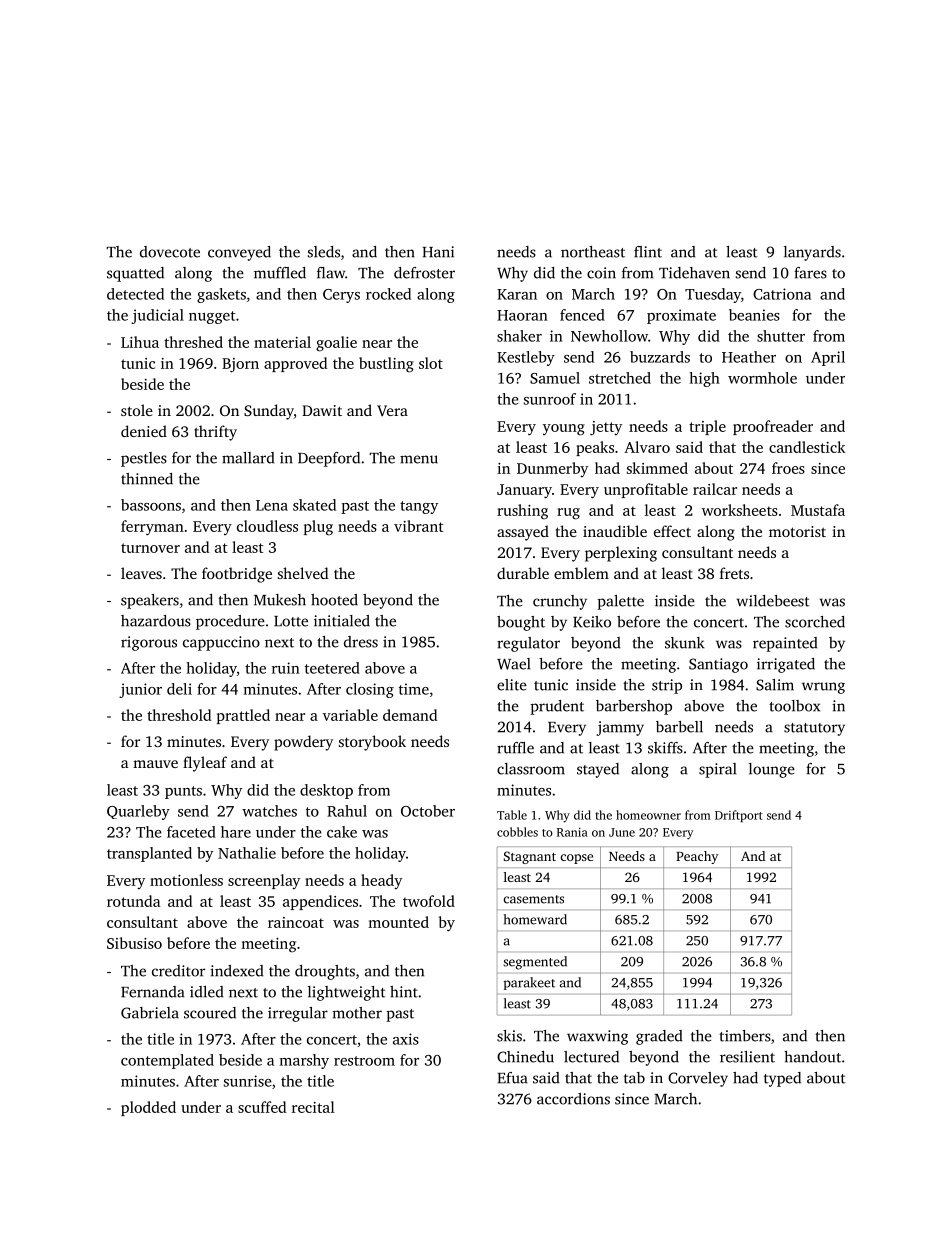  What do you see at coordinates (740, 510) in the screenshot?
I see `worksheets` at bounding box center [740, 510].
